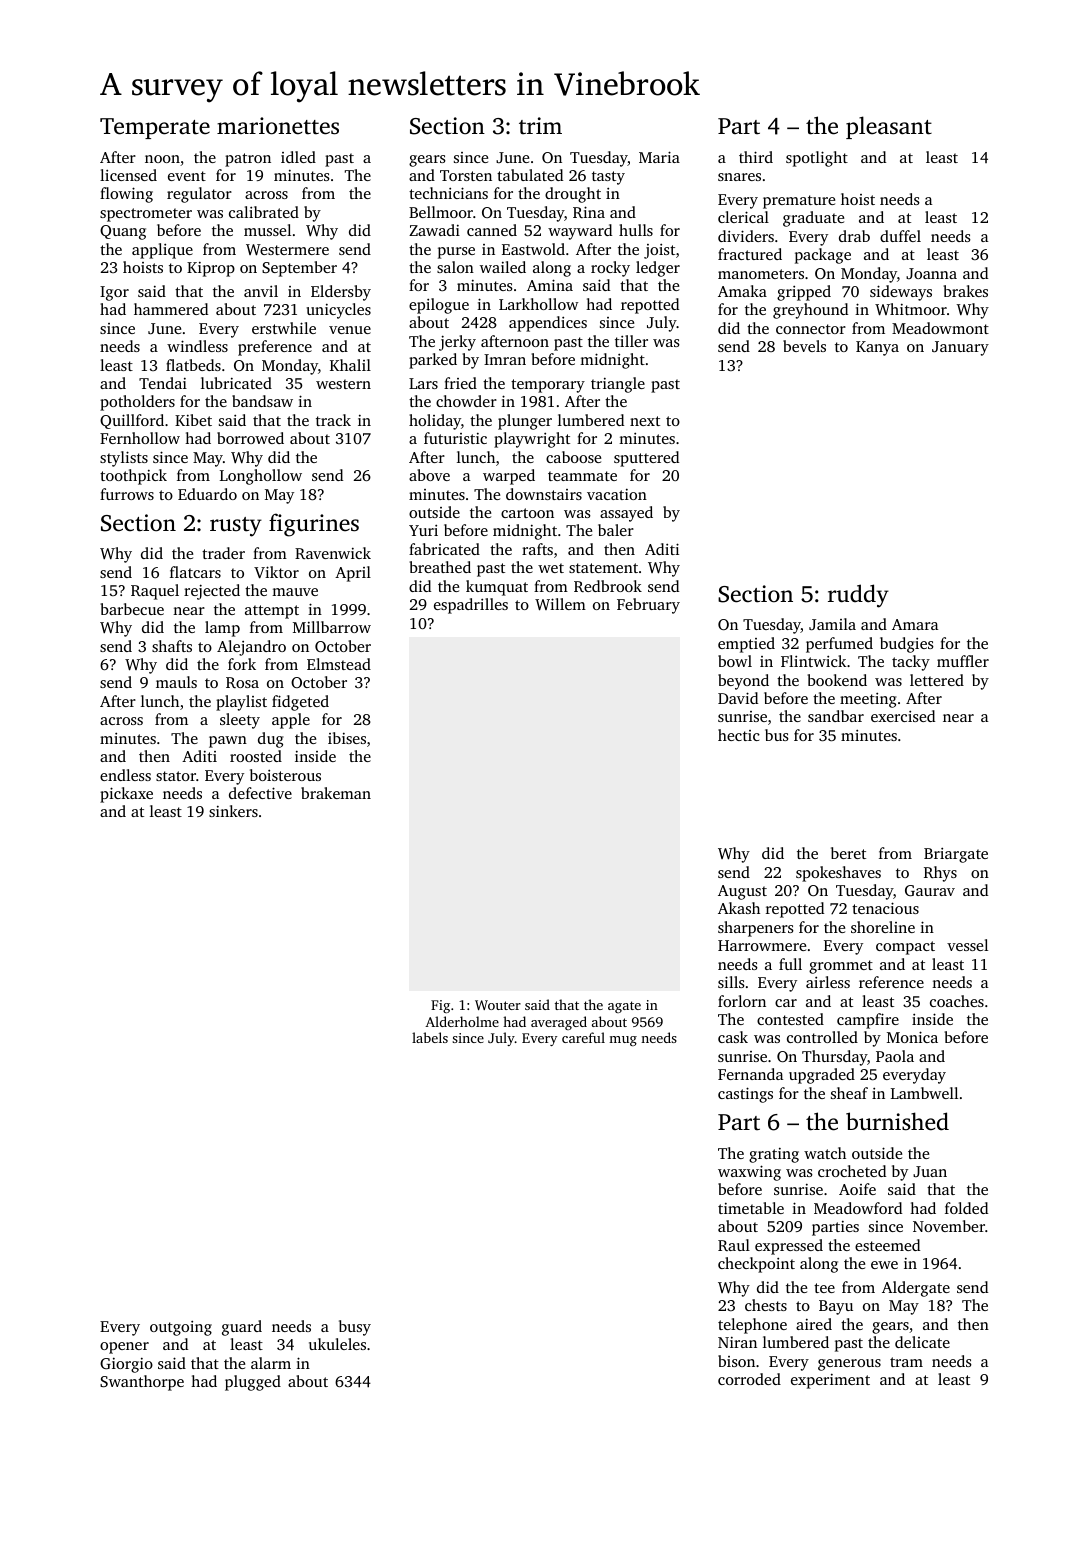  What do you see at coordinates (540, 126) in the document?
I see `trim` at bounding box center [540, 126].
